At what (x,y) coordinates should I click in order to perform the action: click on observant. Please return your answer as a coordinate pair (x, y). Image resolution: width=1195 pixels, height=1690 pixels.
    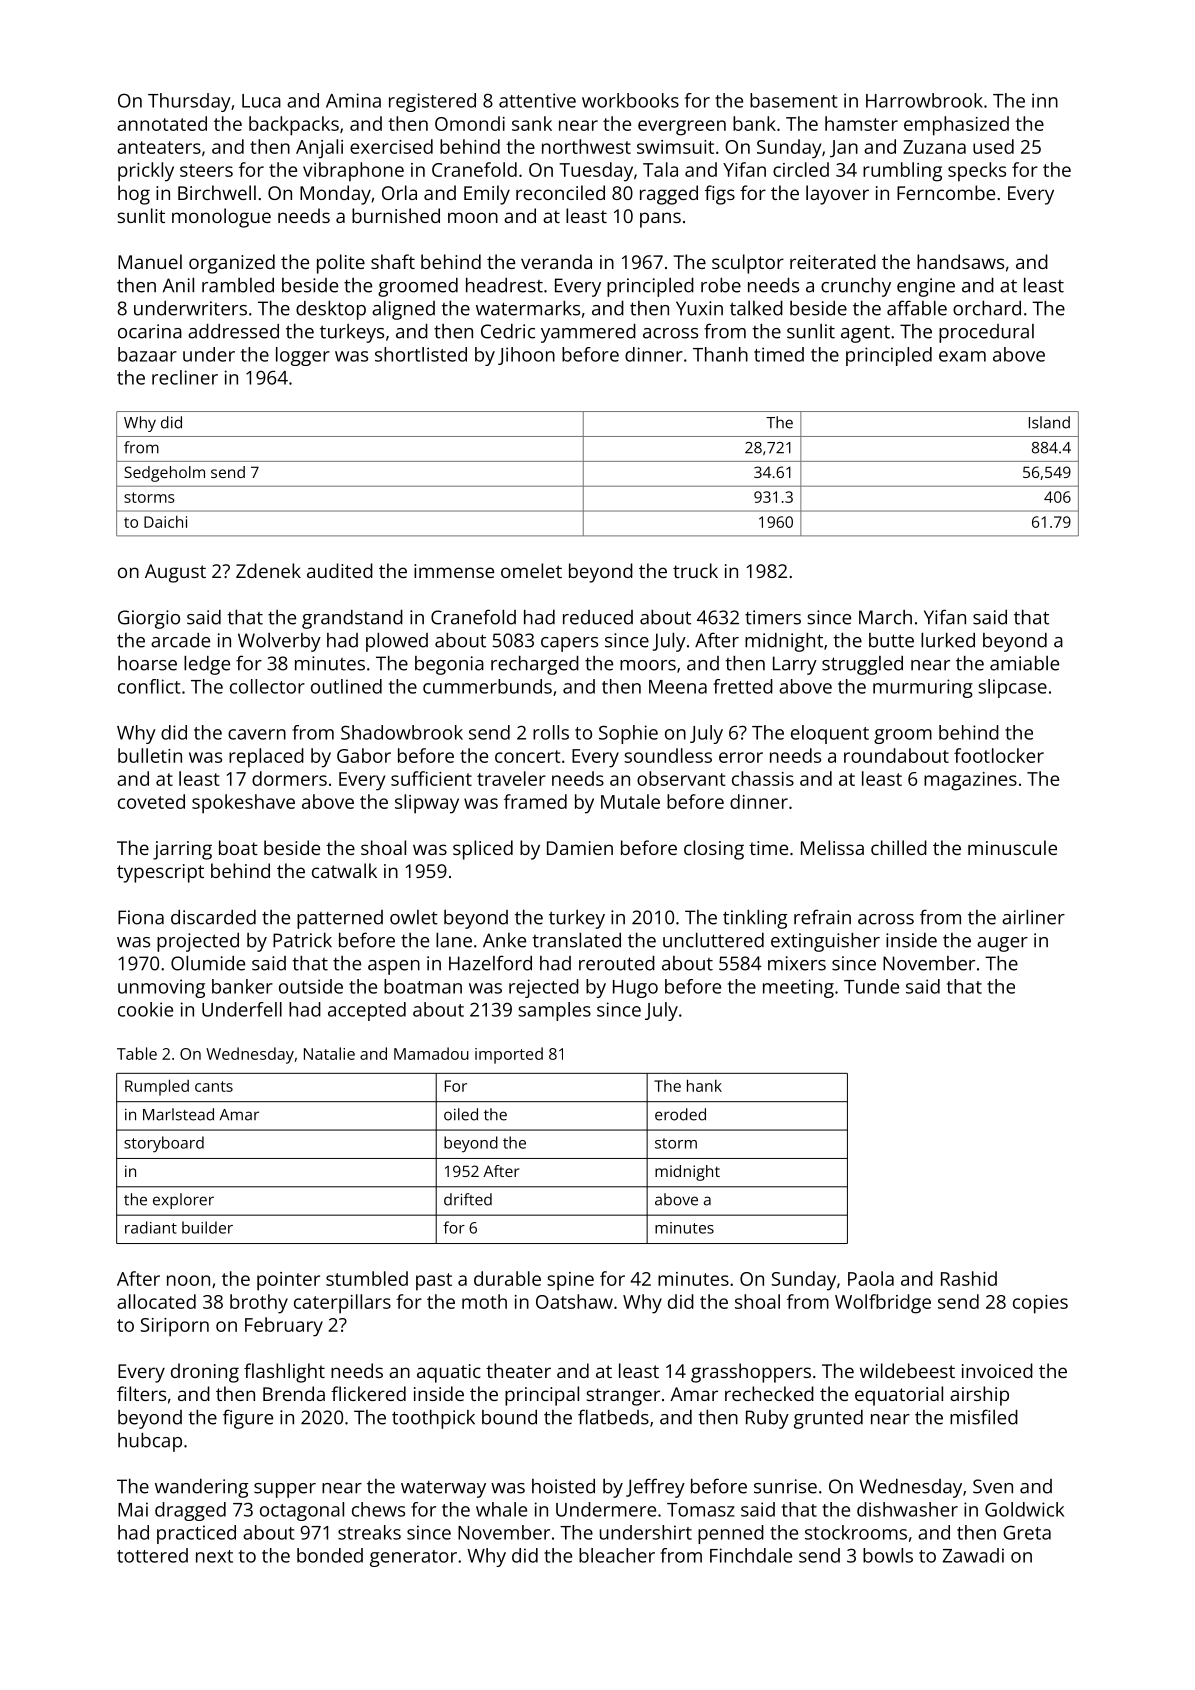
    Looking at the image, I should click on (681, 778).
